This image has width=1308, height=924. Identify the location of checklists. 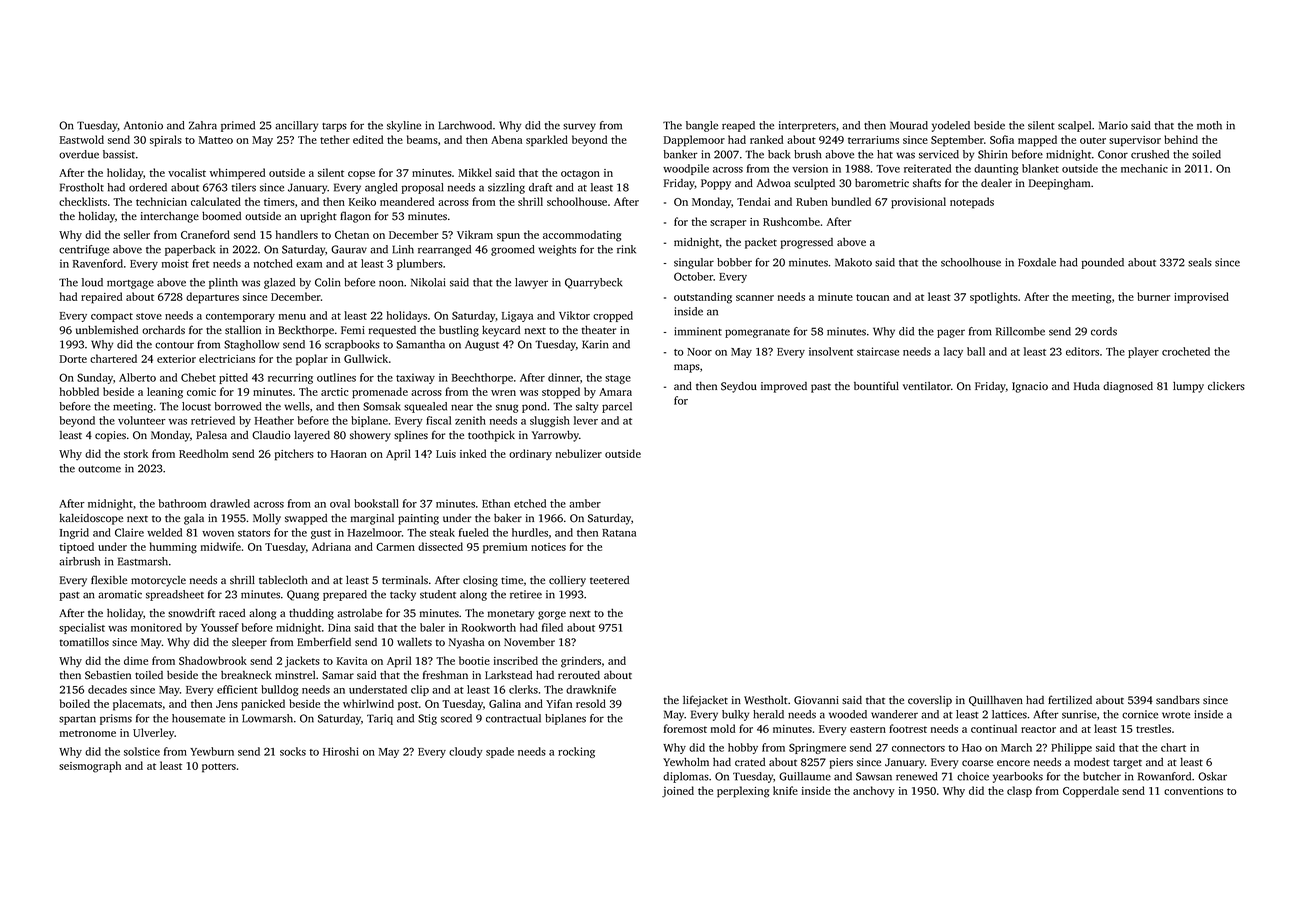
(83, 201).
